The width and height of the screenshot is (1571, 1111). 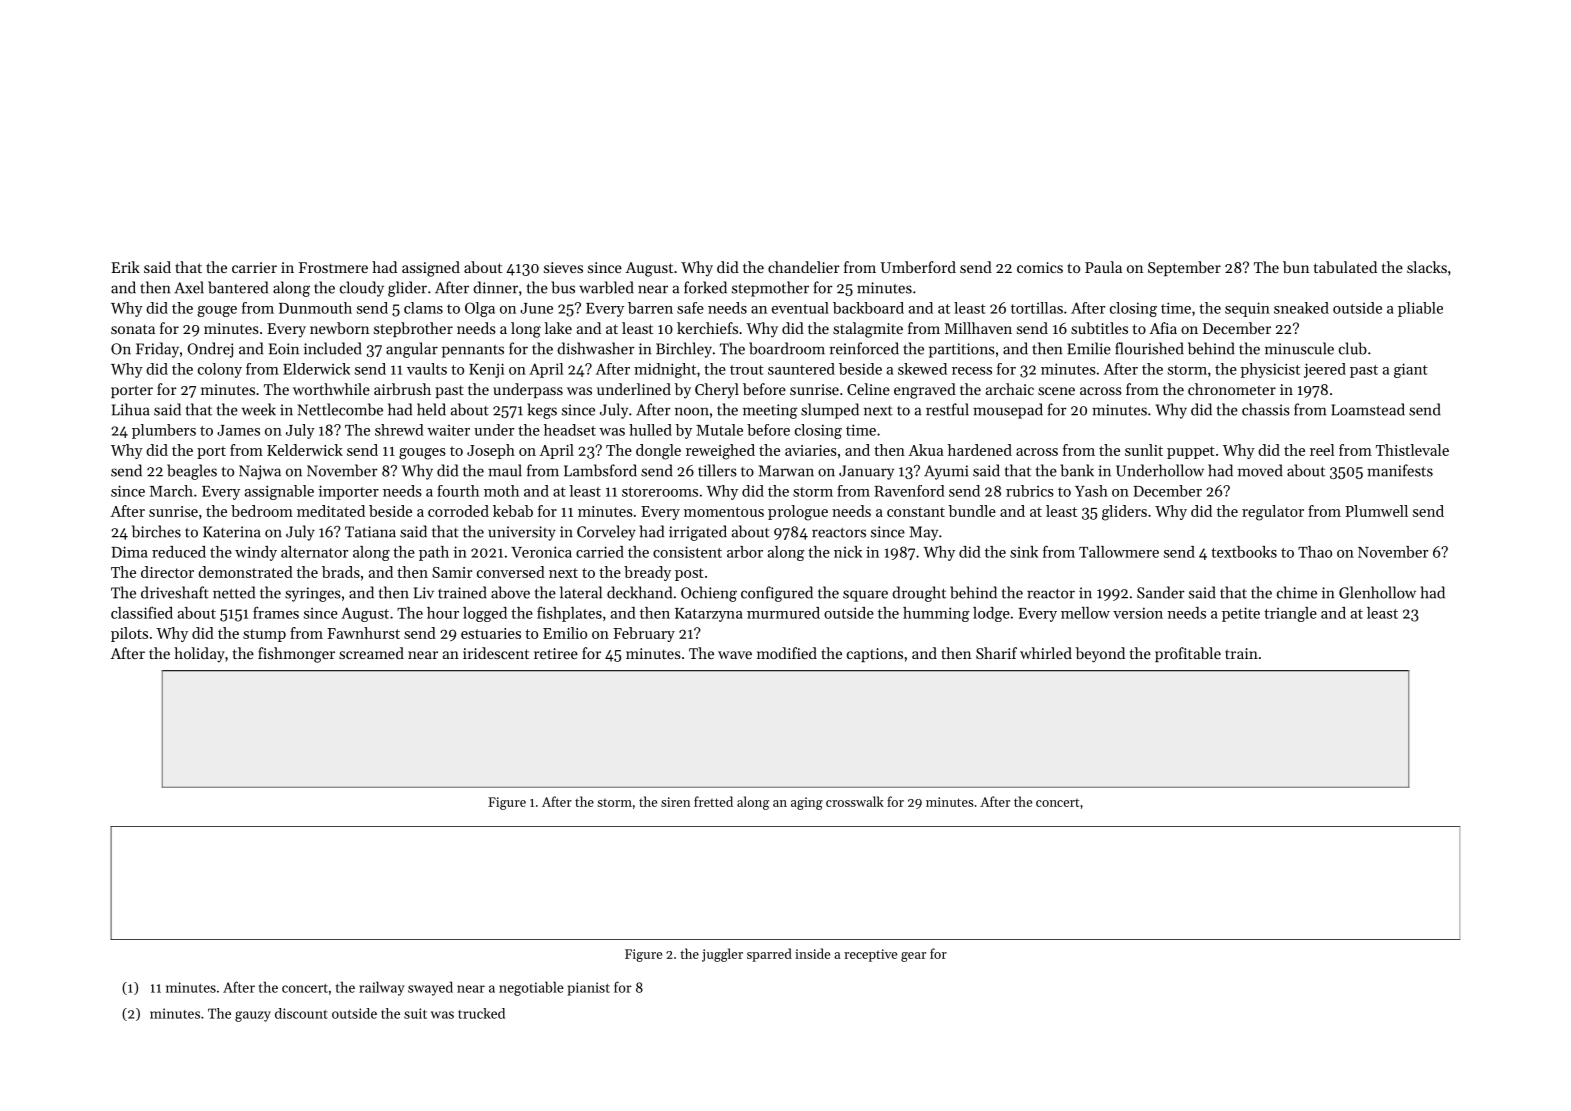 What do you see at coordinates (315, 308) in the screenshot?
I see `Dunmouth` at bounding box center [315, 308].
